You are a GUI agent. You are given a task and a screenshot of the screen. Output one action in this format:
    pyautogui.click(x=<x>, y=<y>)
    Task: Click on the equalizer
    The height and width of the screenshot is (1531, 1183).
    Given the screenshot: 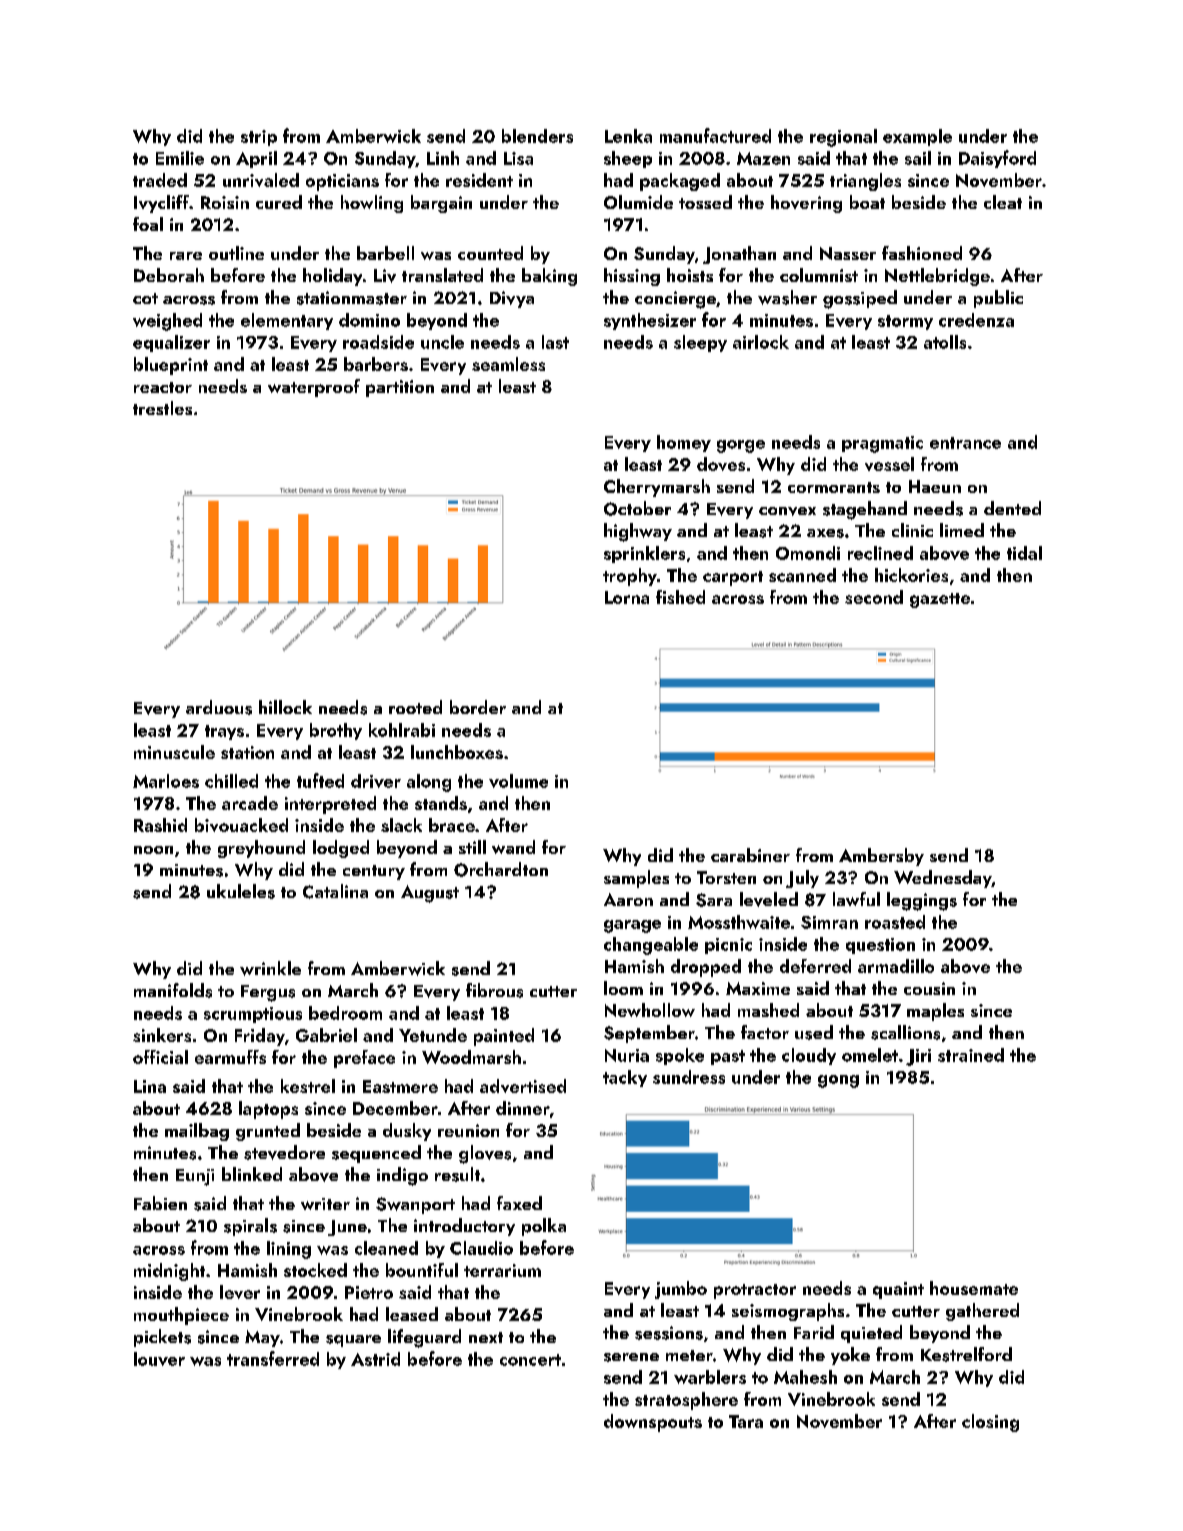 What is the action you would take?
    pyautogui.click(x=171, y=343)
